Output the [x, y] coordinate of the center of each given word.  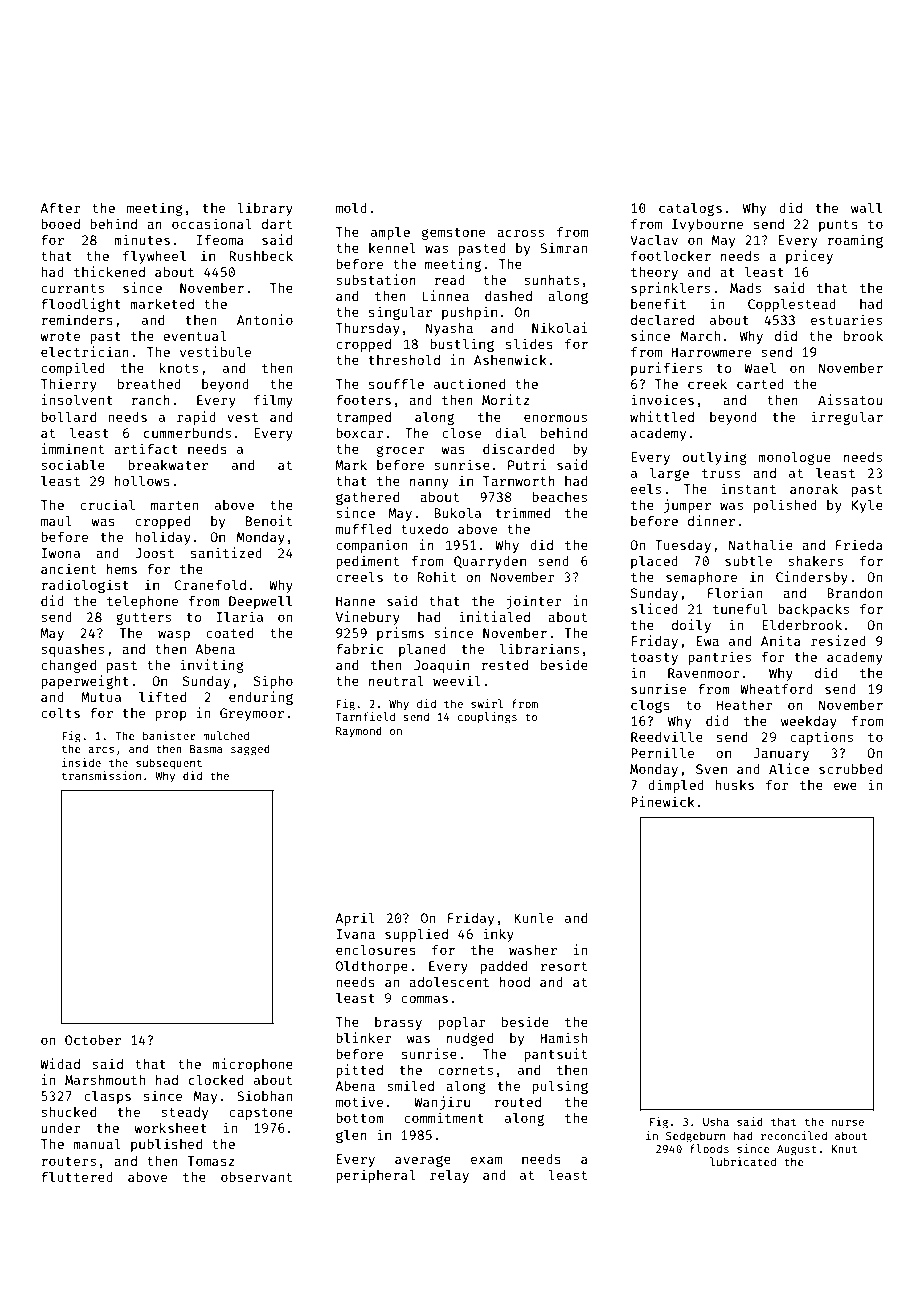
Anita [781, 640]
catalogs [690, 209]
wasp [174, 635]
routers [68, 1161]
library [265, 209]
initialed [494, 616]
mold [351, 207]
